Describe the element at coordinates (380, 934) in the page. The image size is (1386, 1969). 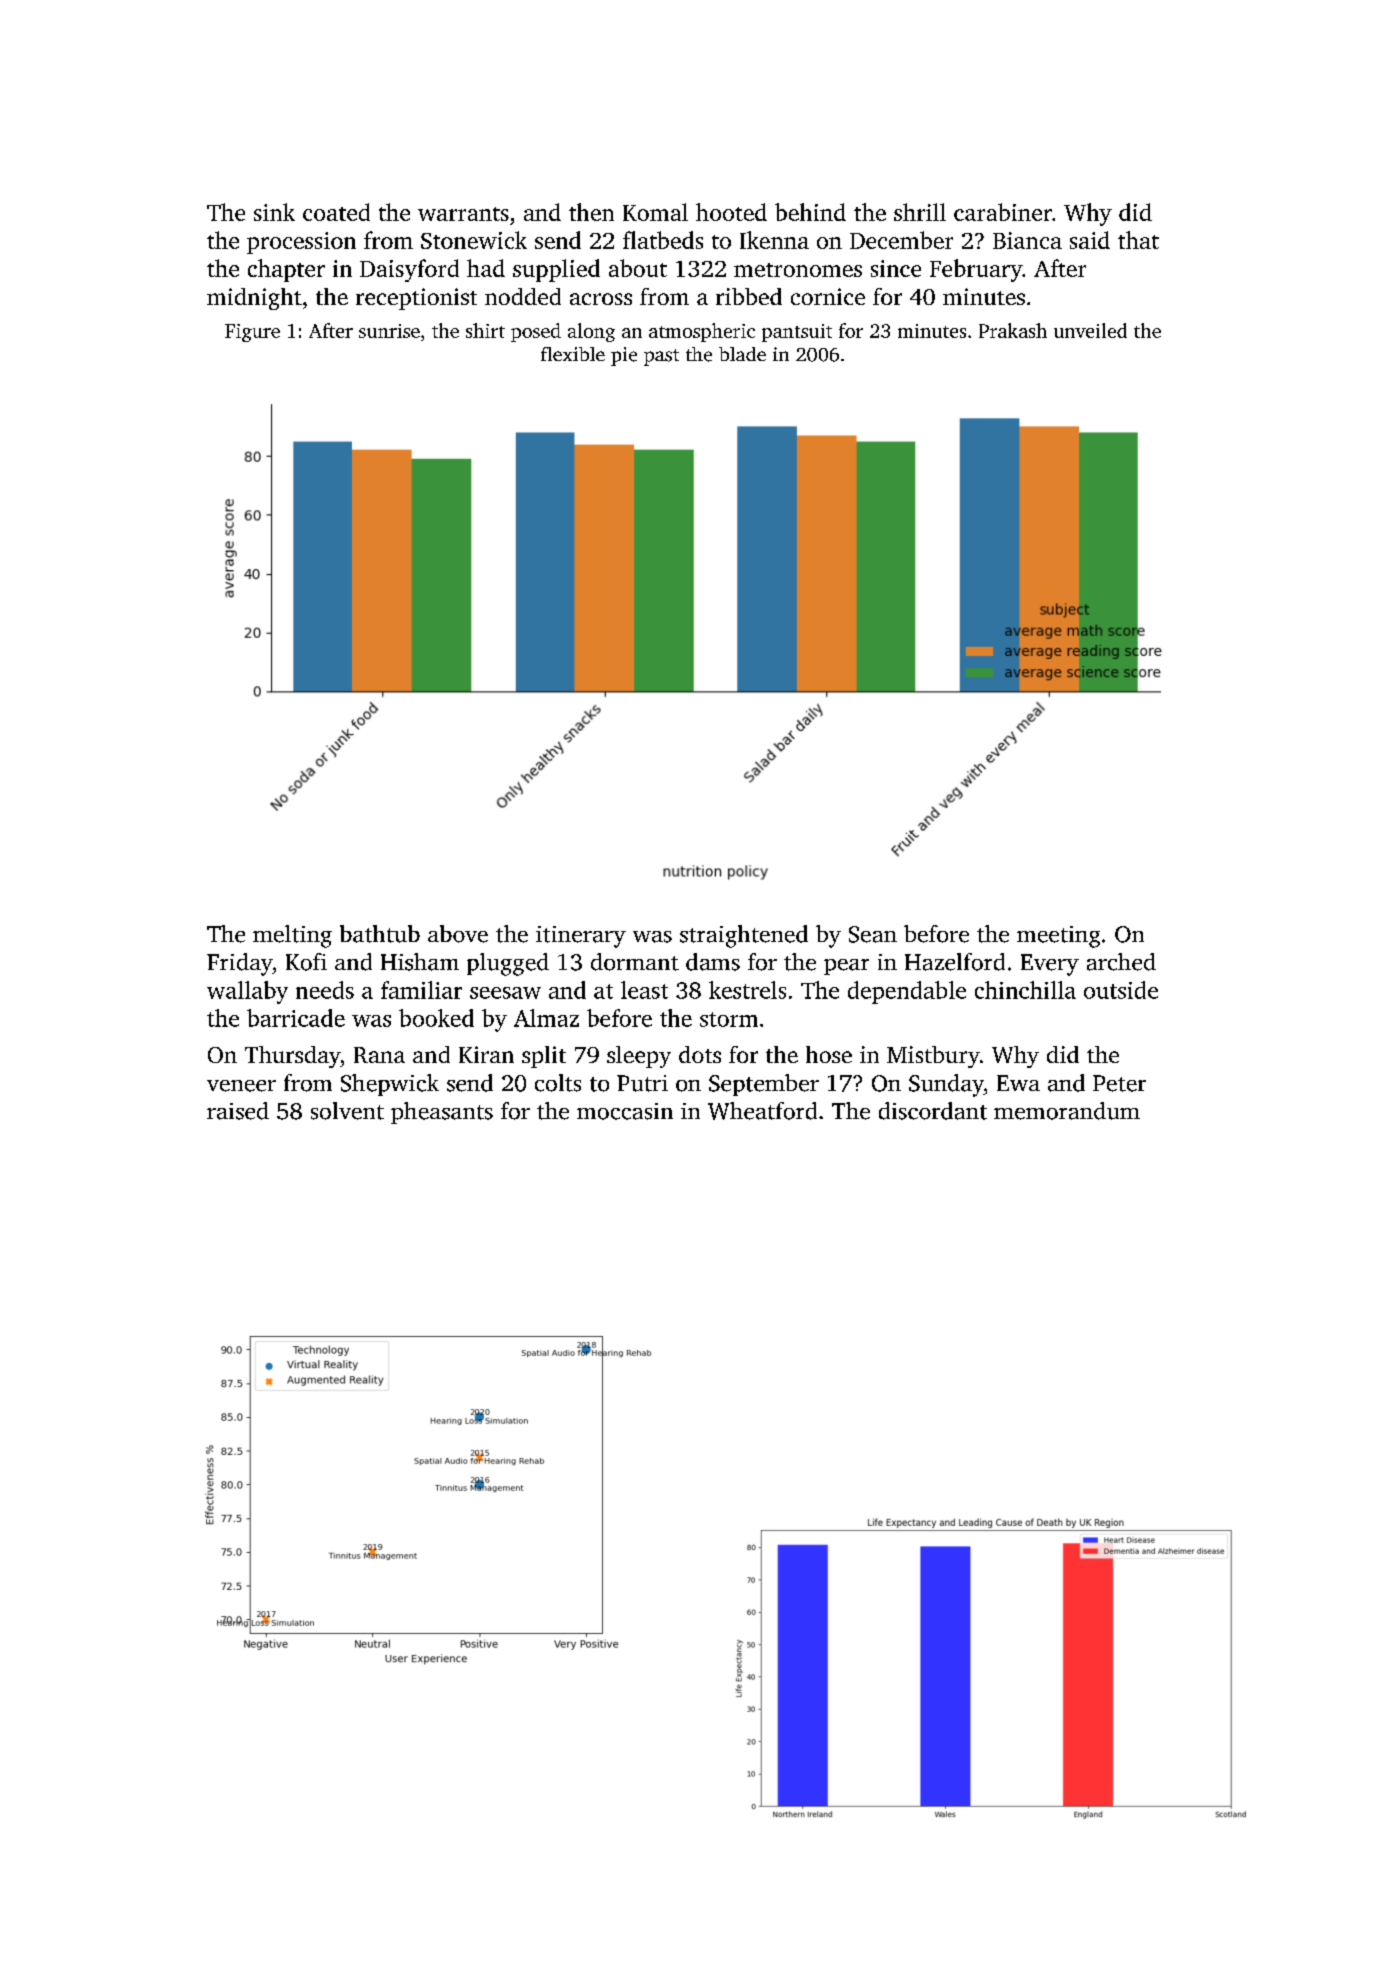
I see `bathtub` at that location.
